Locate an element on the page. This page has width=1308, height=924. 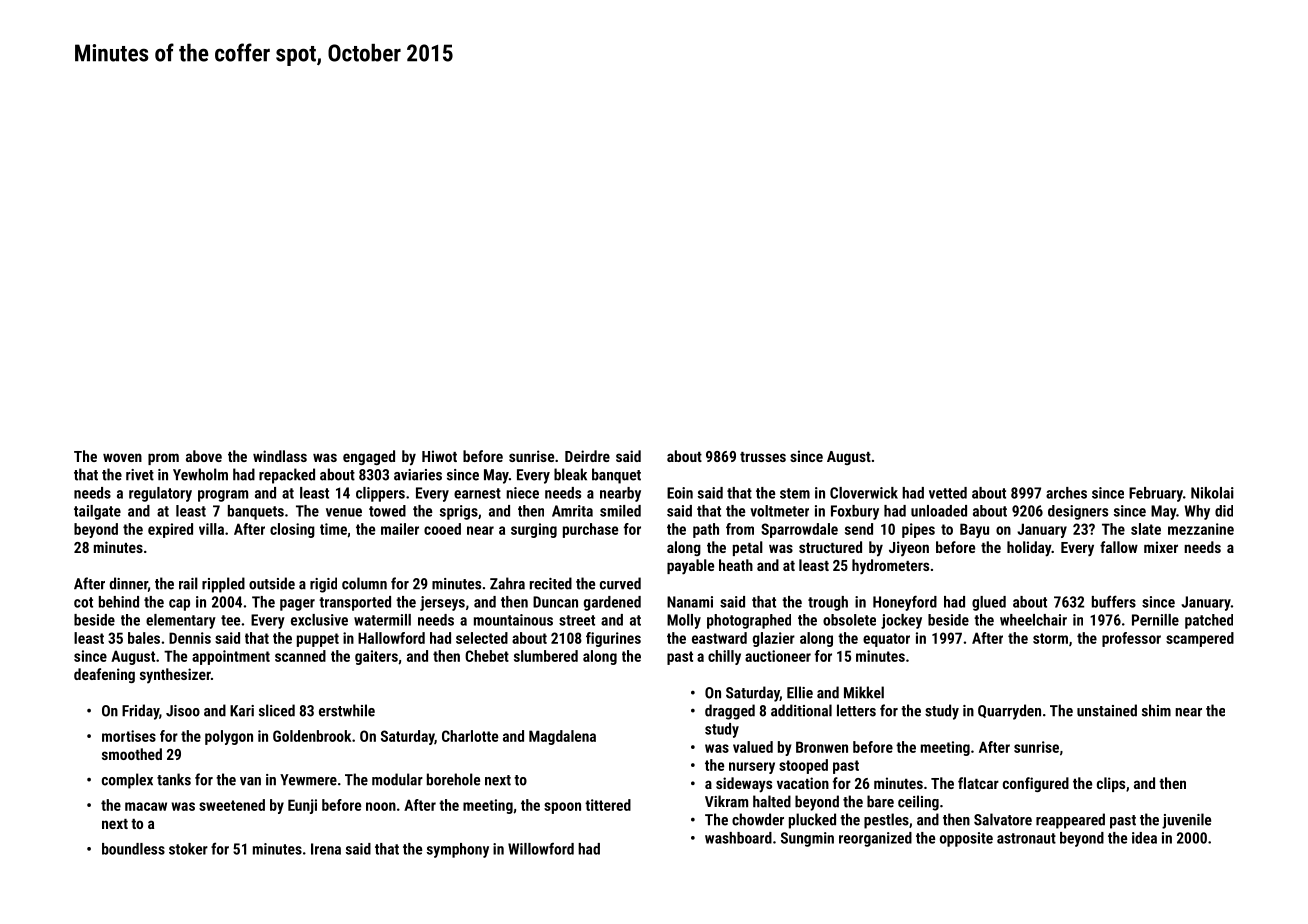
vetted is located at coordinates (948, 493).
